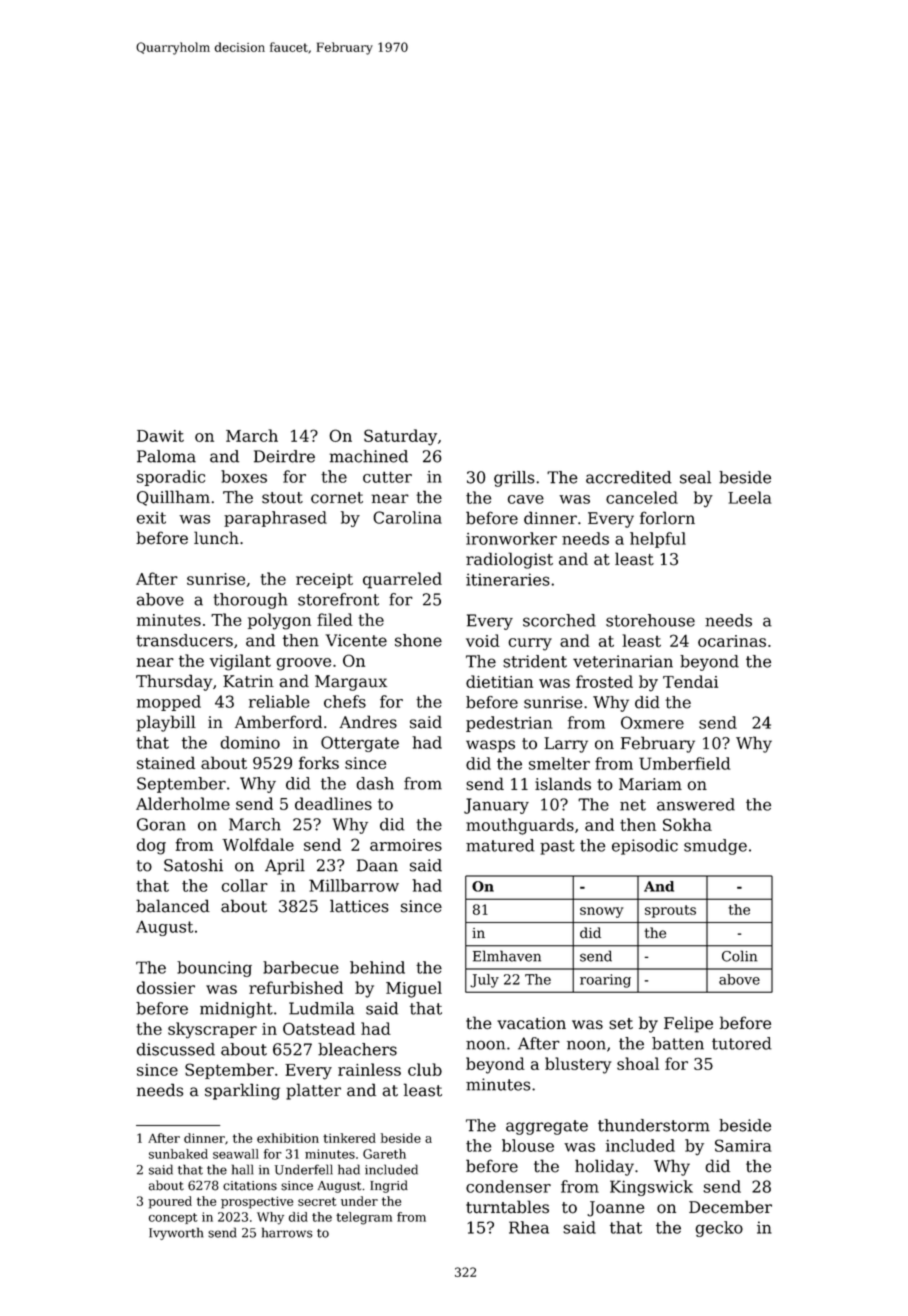 This page has height=1316, width=908. Describe the element at coordinates (258, 844) in the page. I see `Wolfdale` at that location.
